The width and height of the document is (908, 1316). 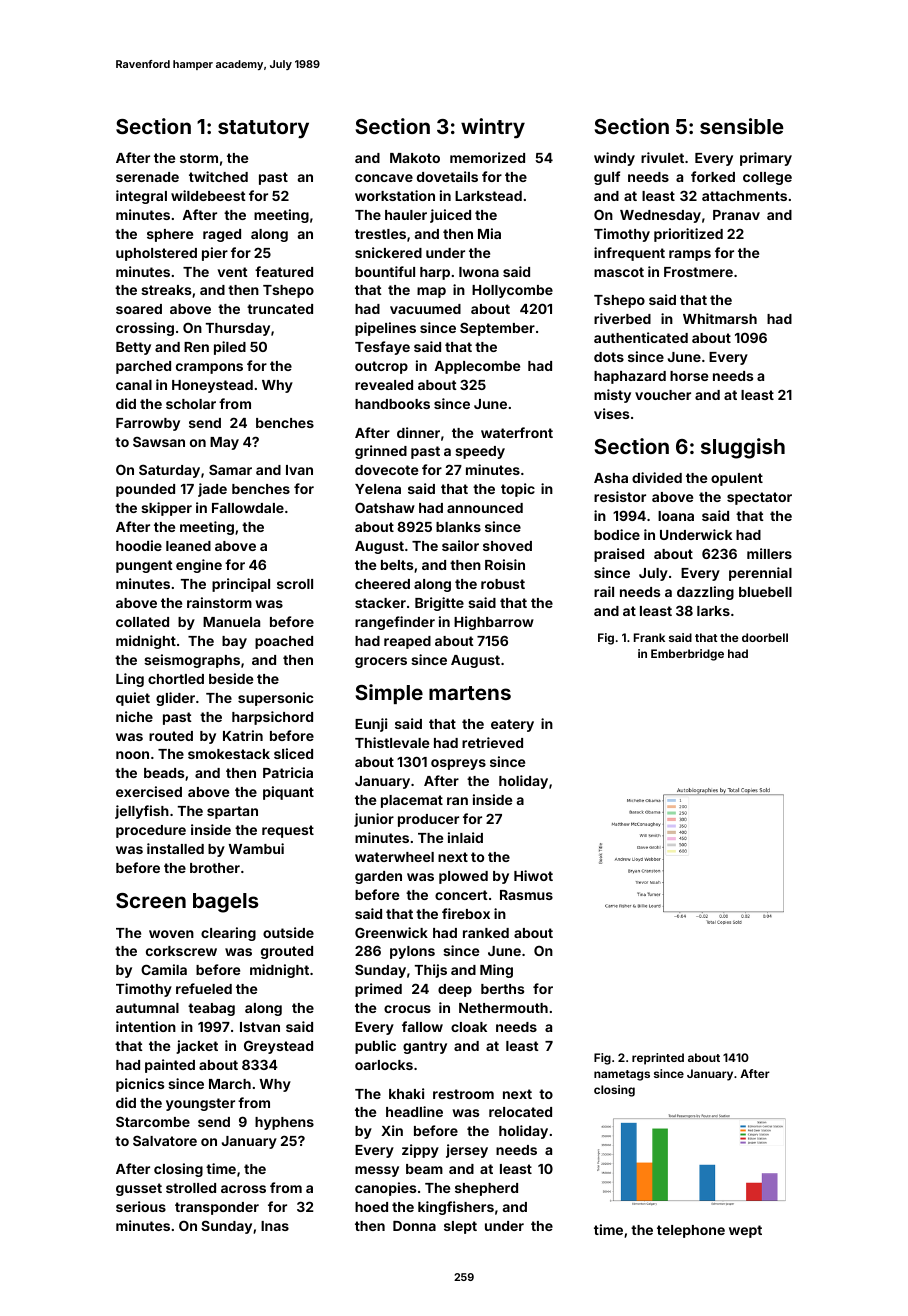 What do you see at coordinates (745, 1231) in the document?
I see `wept` at bounding box center [745, 1231].
